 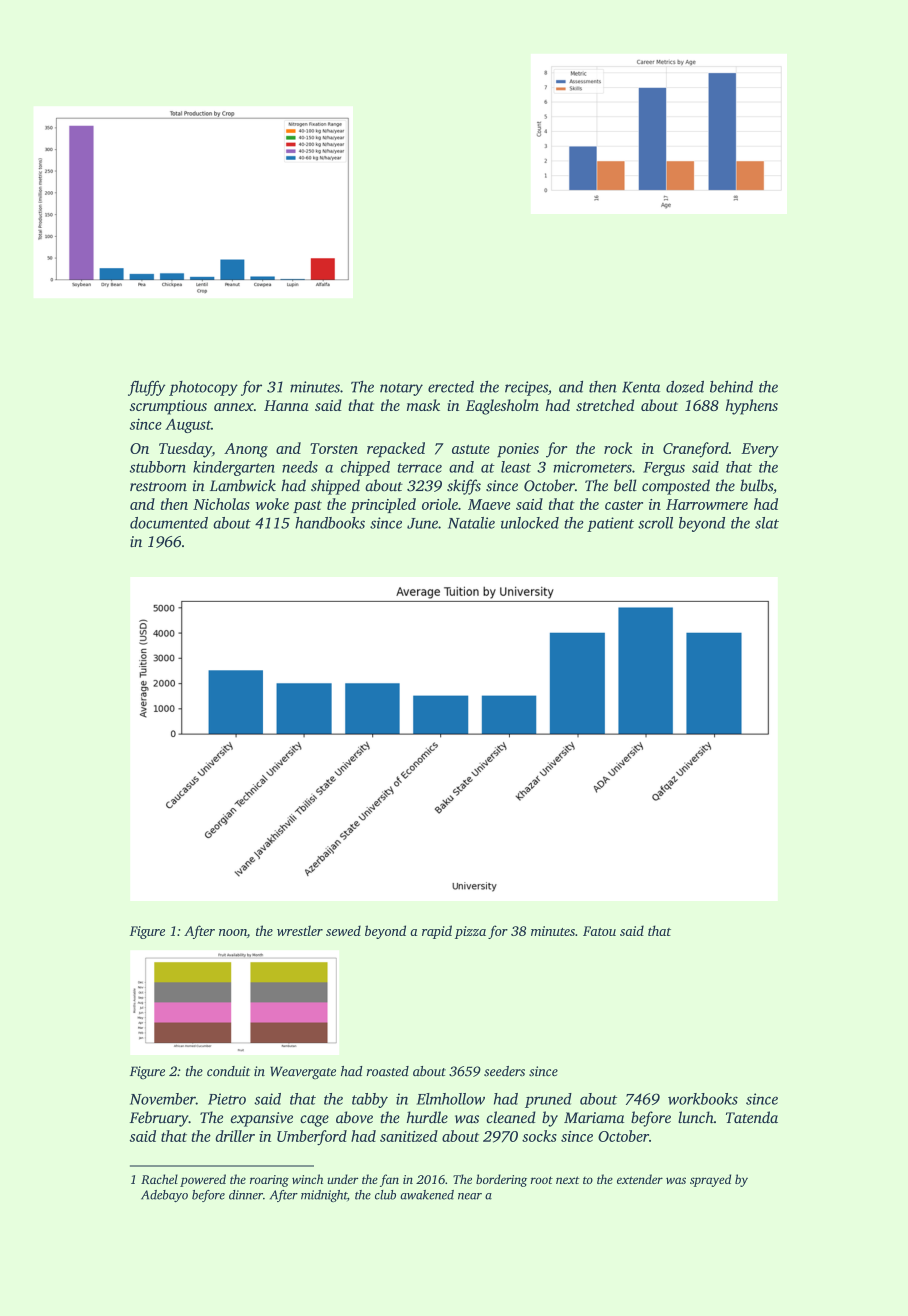 What do you see at coordinates (164, 1196) in the screenshot?
I see `Adebayo` at bounding box center [164, 1196].
